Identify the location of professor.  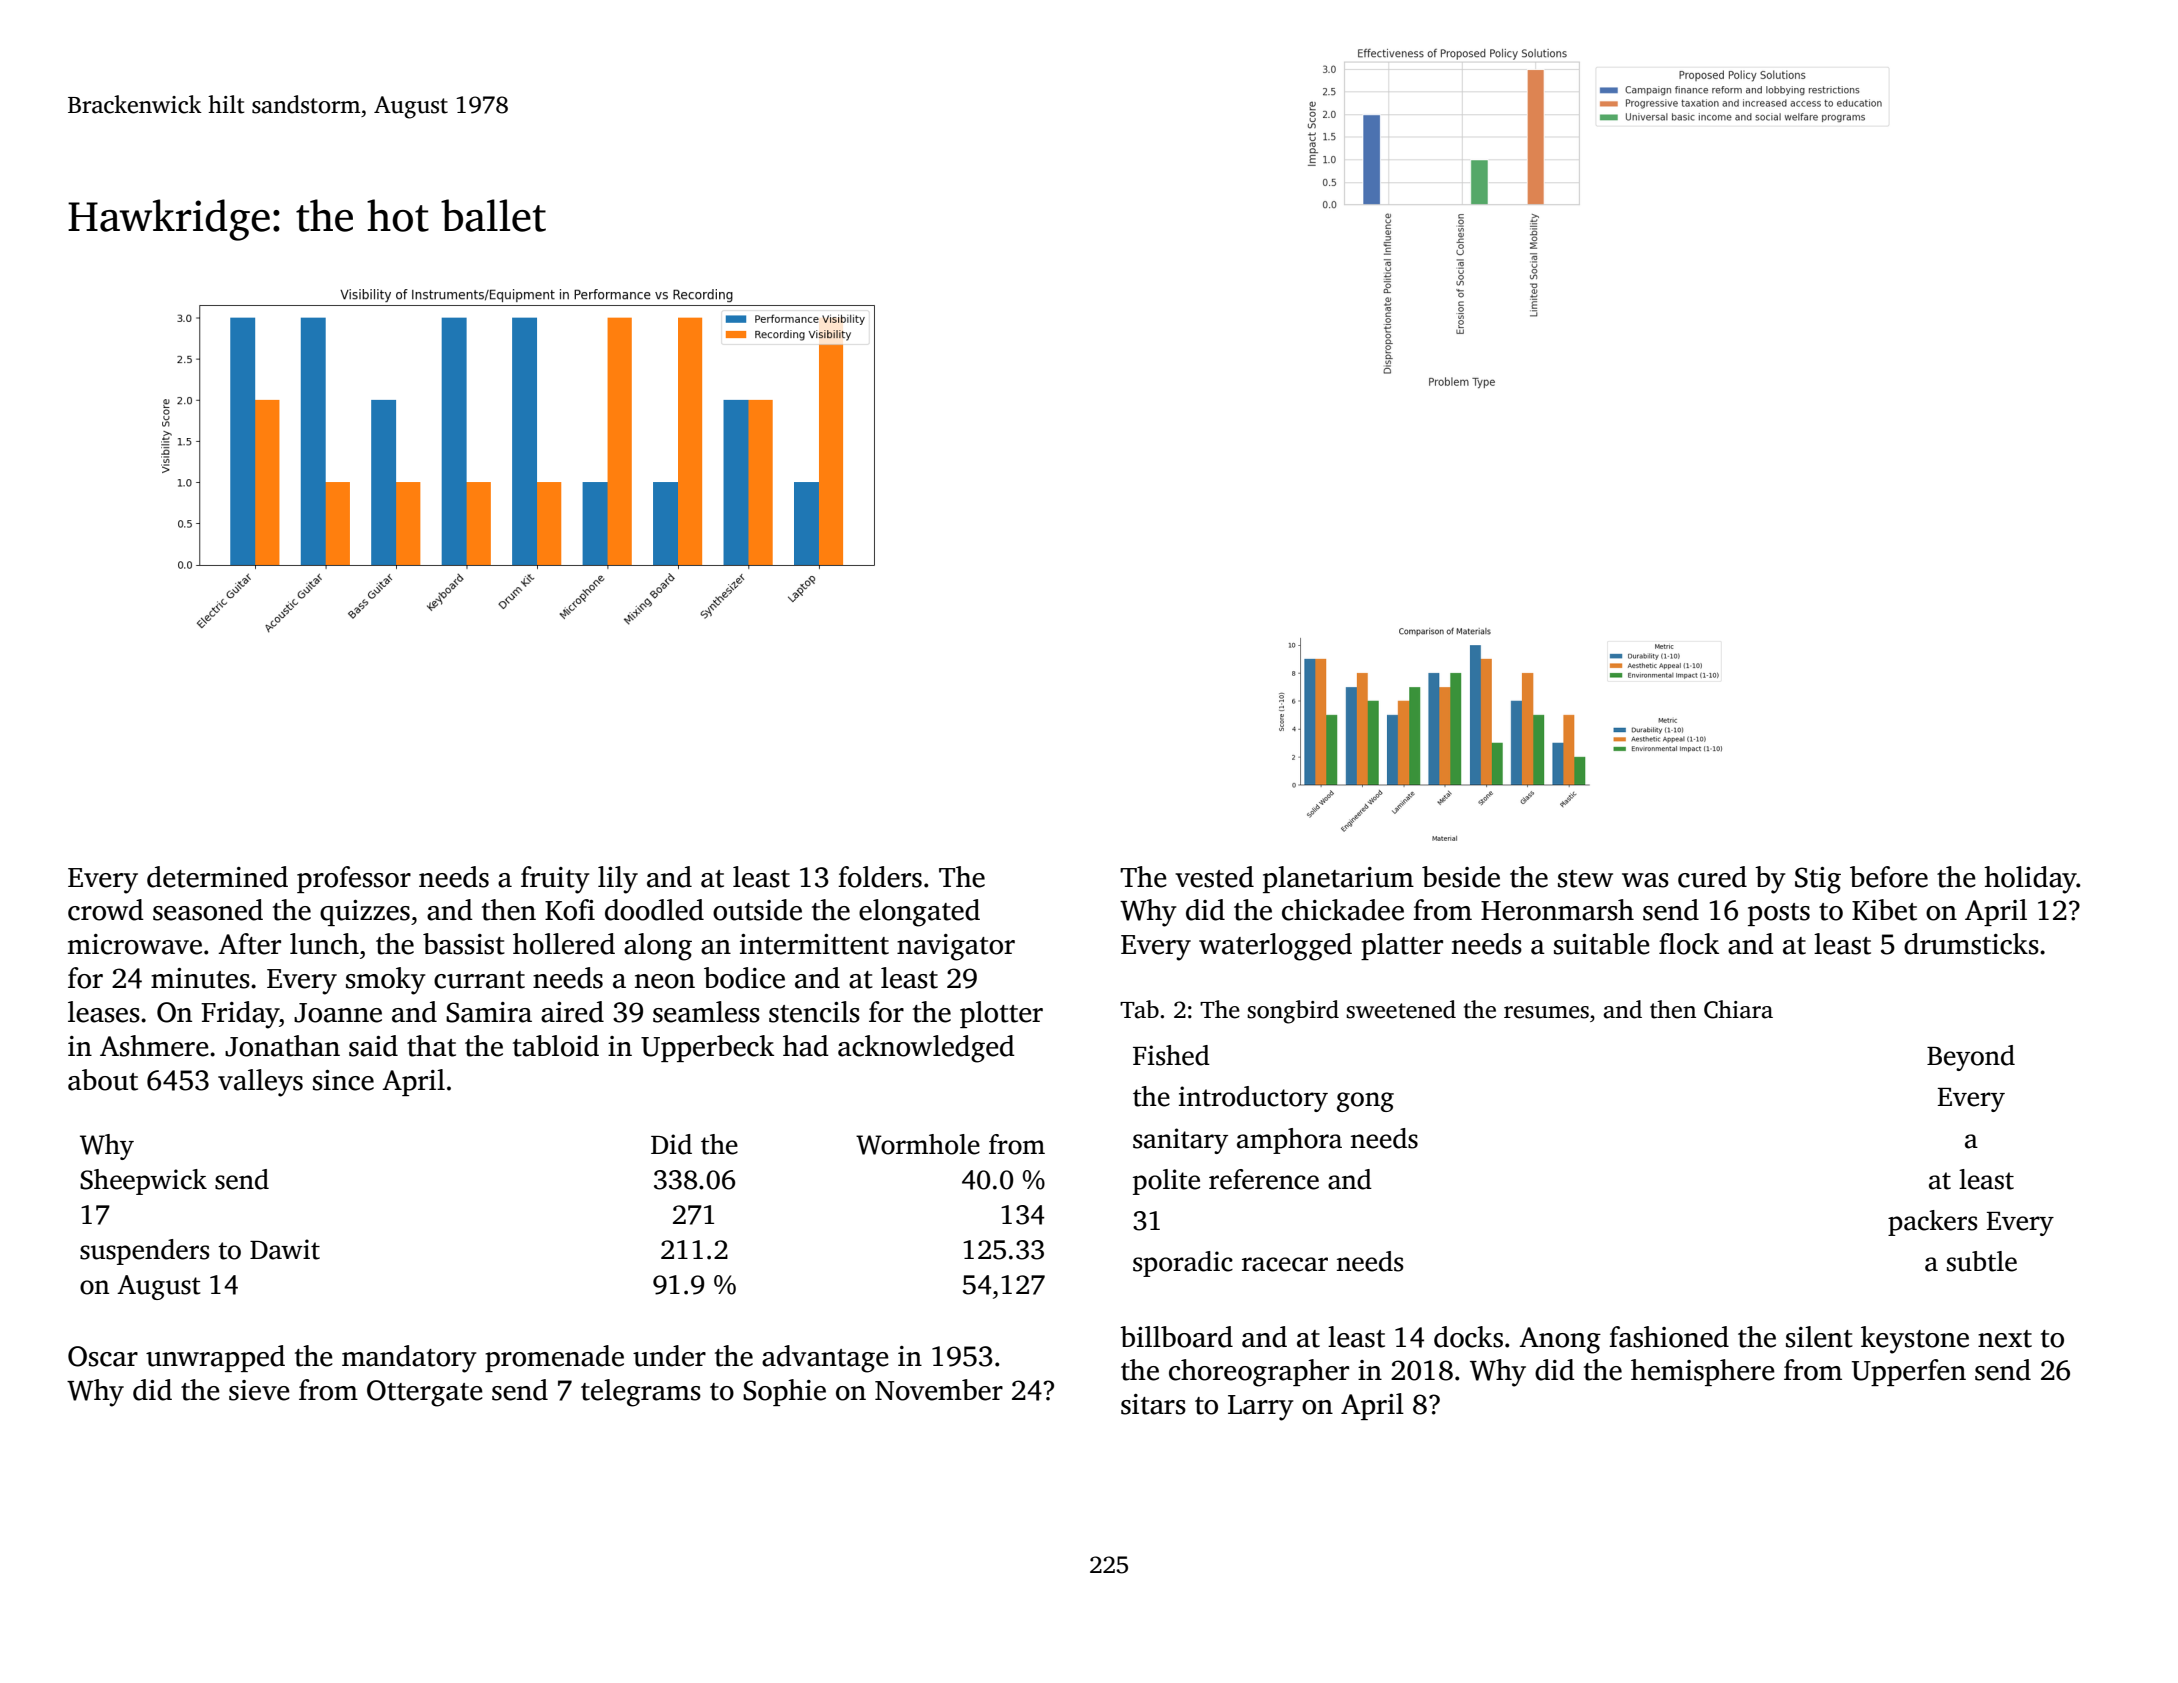
(354, 879).
